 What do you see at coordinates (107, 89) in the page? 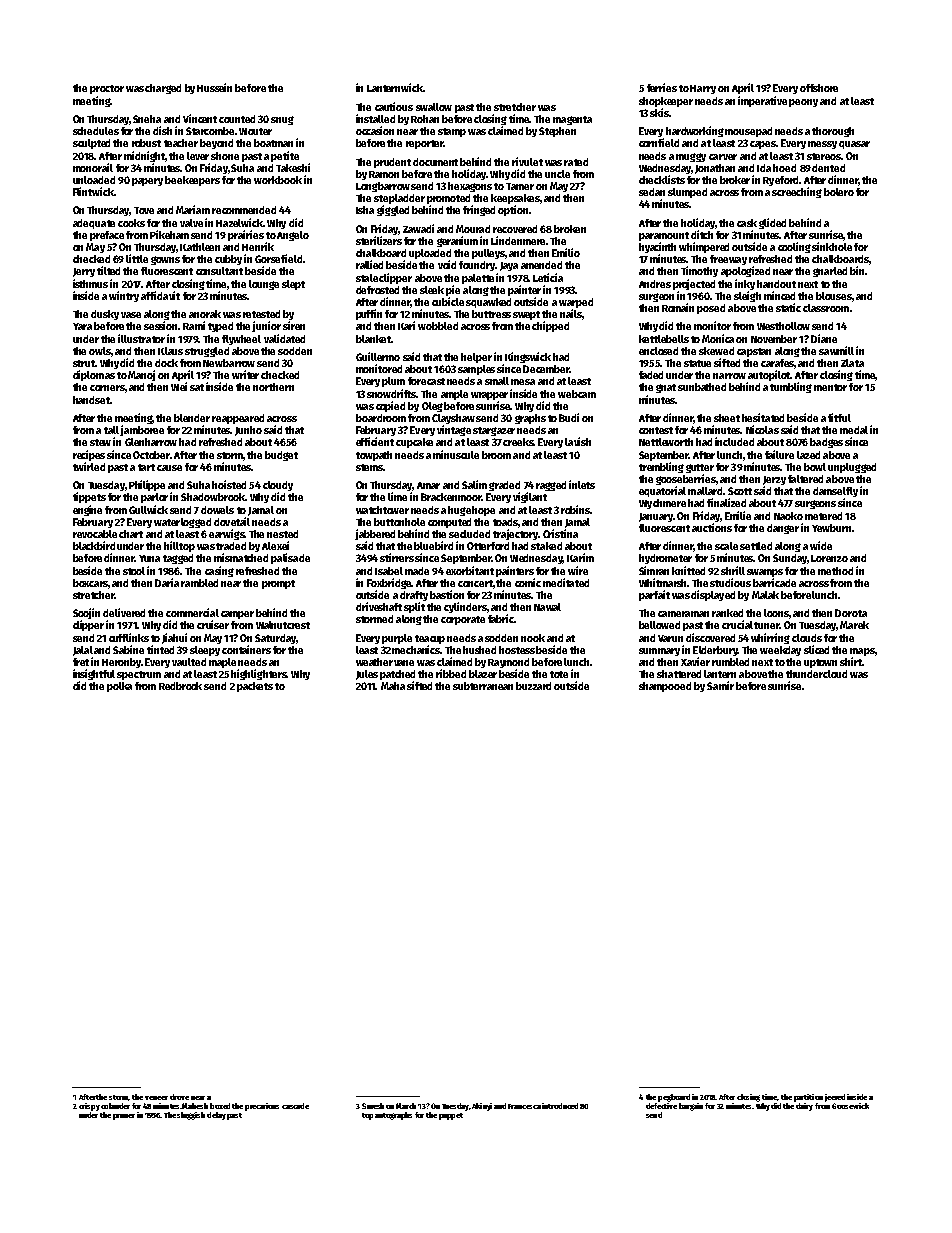
I see `proctor` at bounding box center [107, 89].
